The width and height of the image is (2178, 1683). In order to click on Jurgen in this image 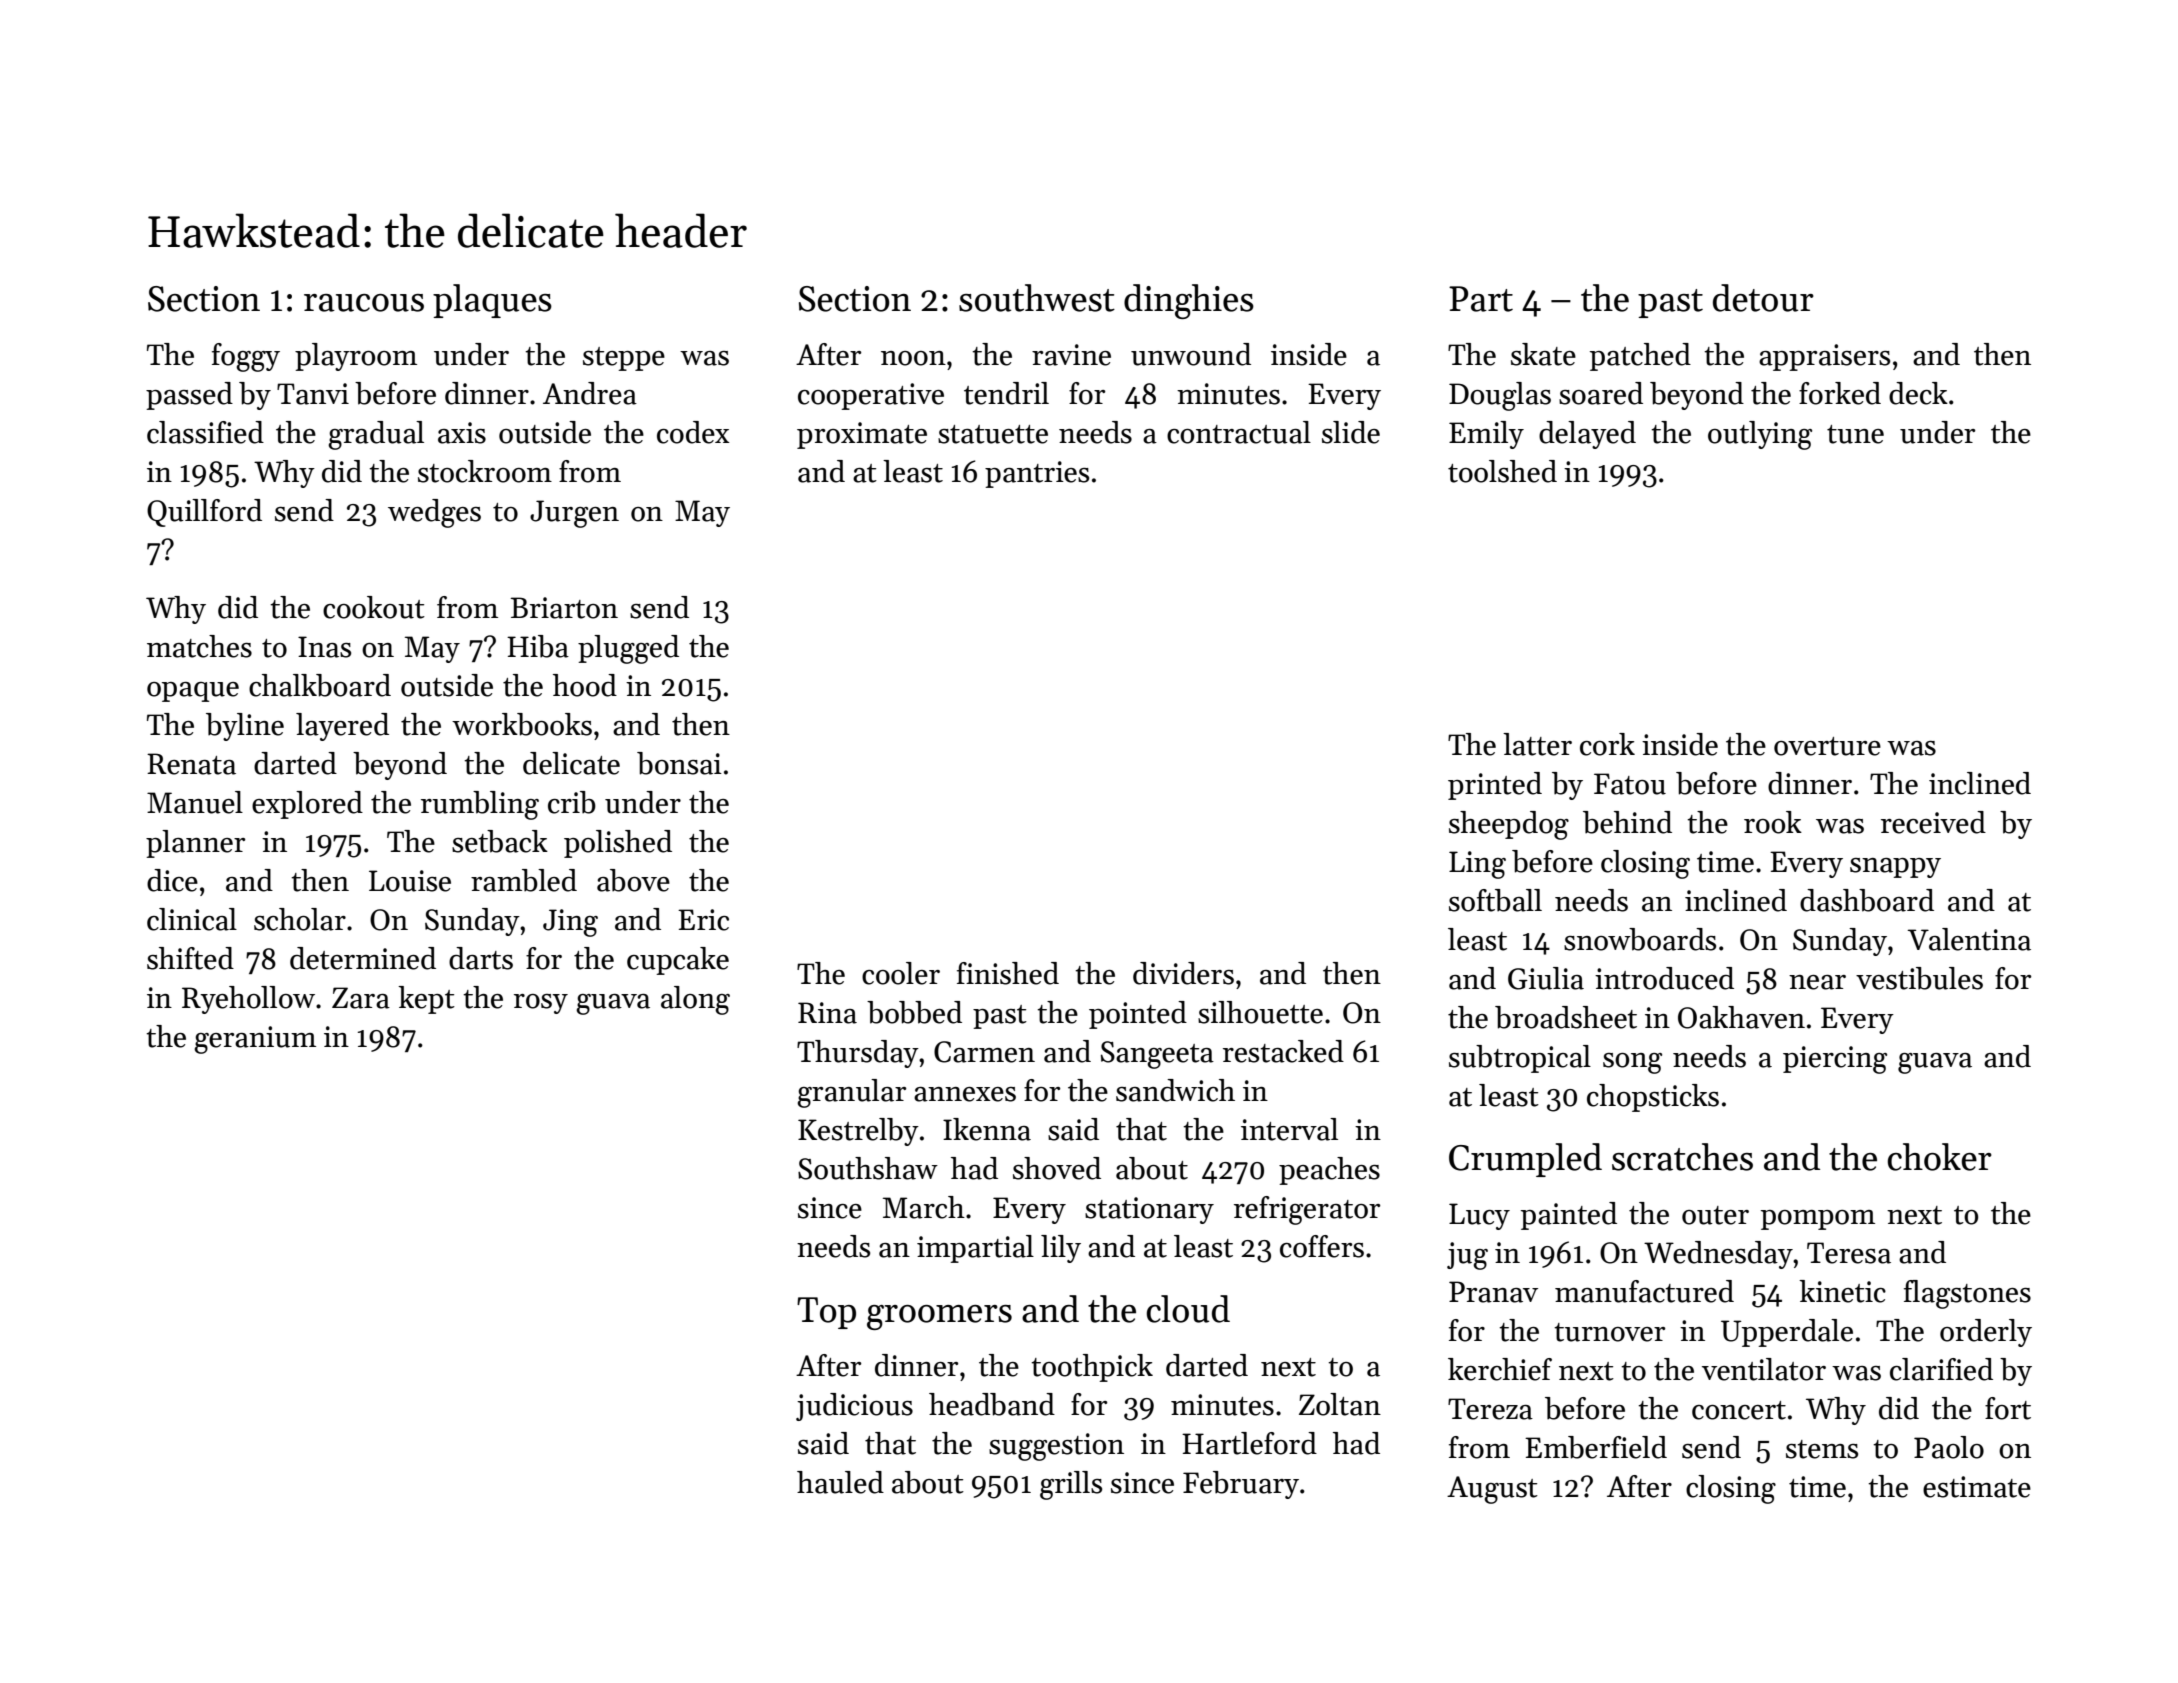, I will do `click(574, 514)`.
